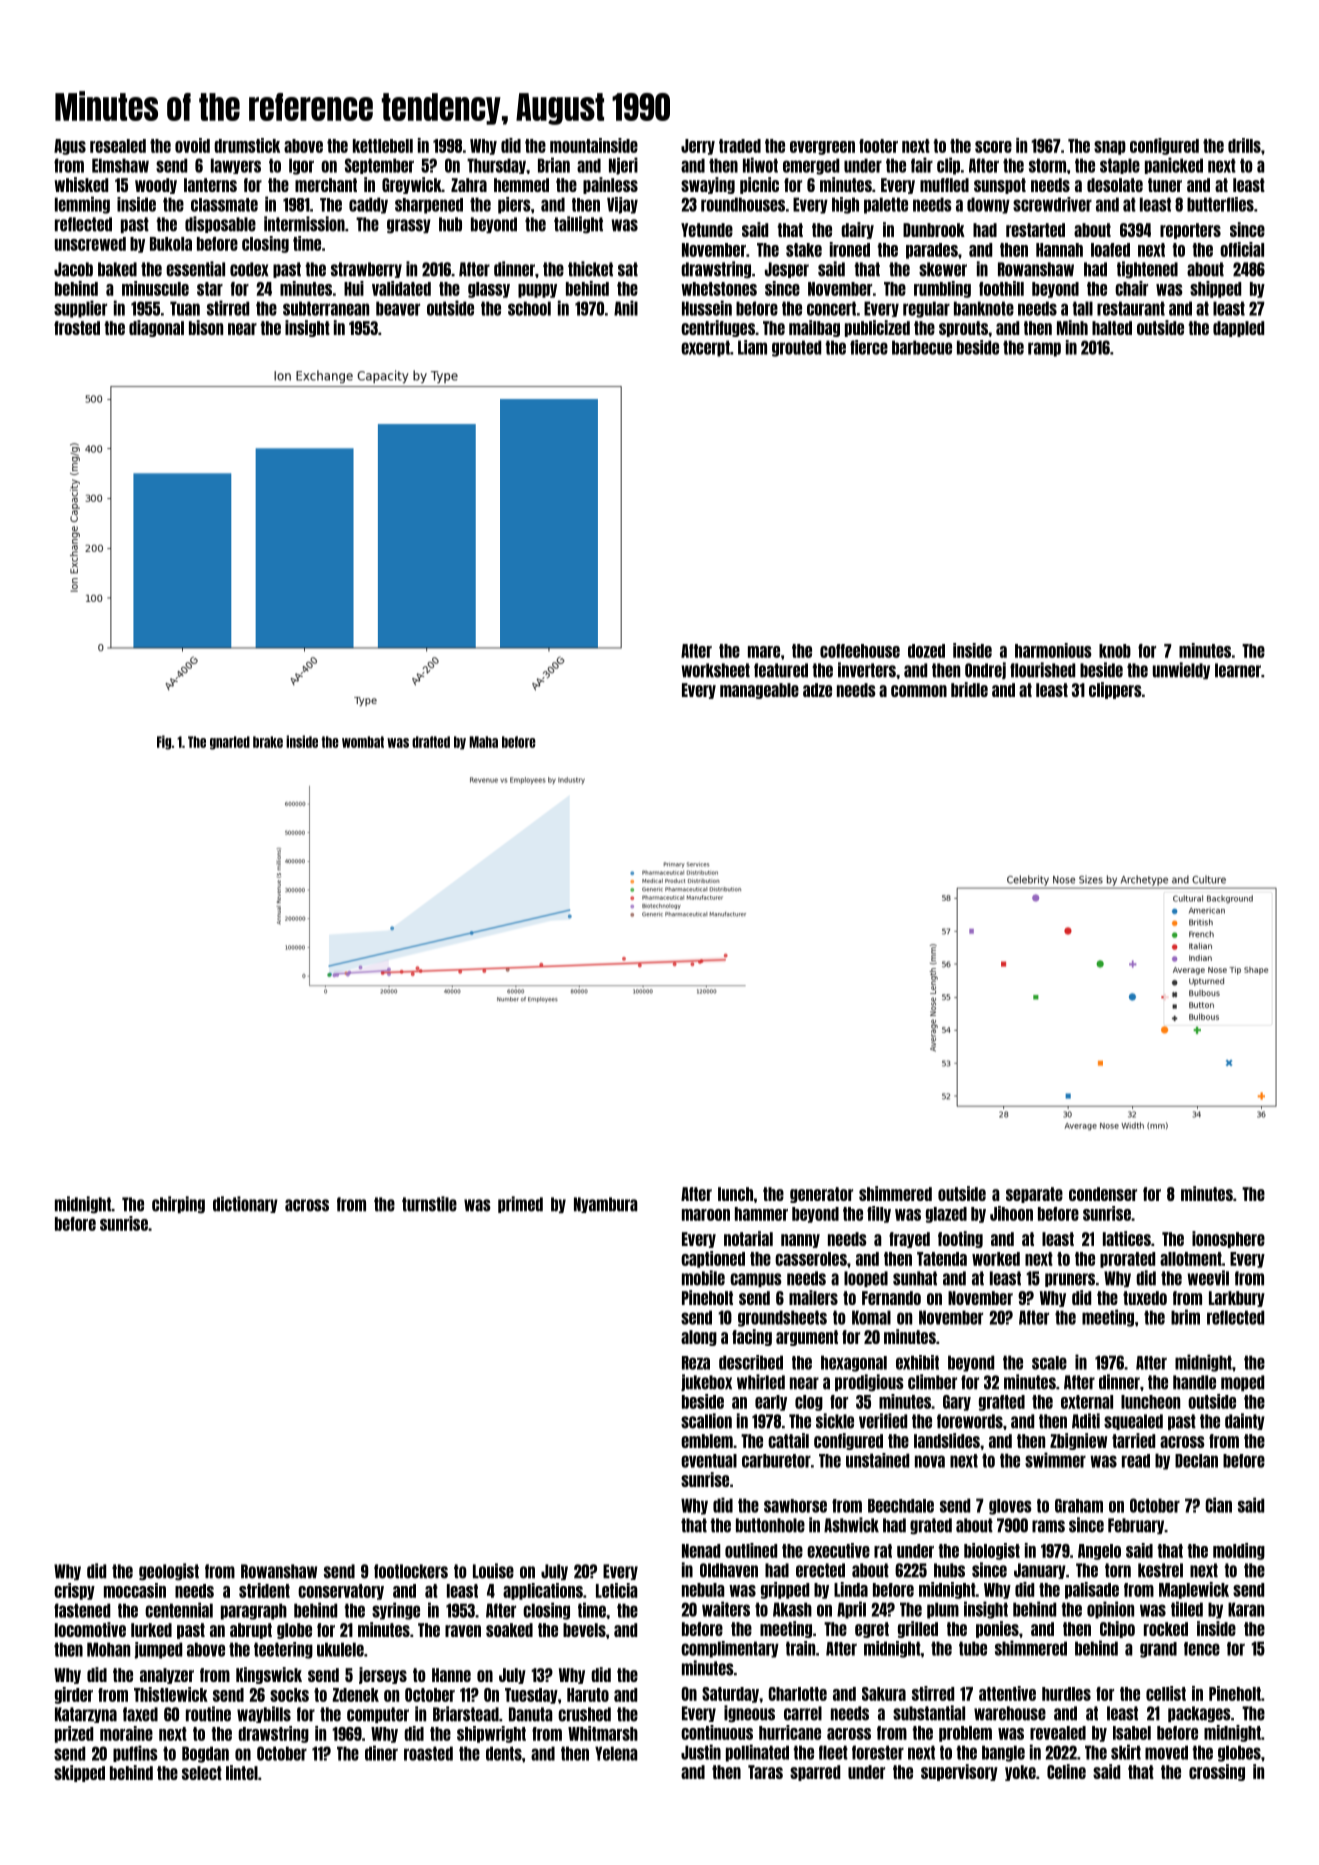 The width and height of the screenshot is (1319, 1865). What do you see at coordinates (606, 1205) in the screenshot?
I see `Nyambura` at bounding box center [606, 1205].
